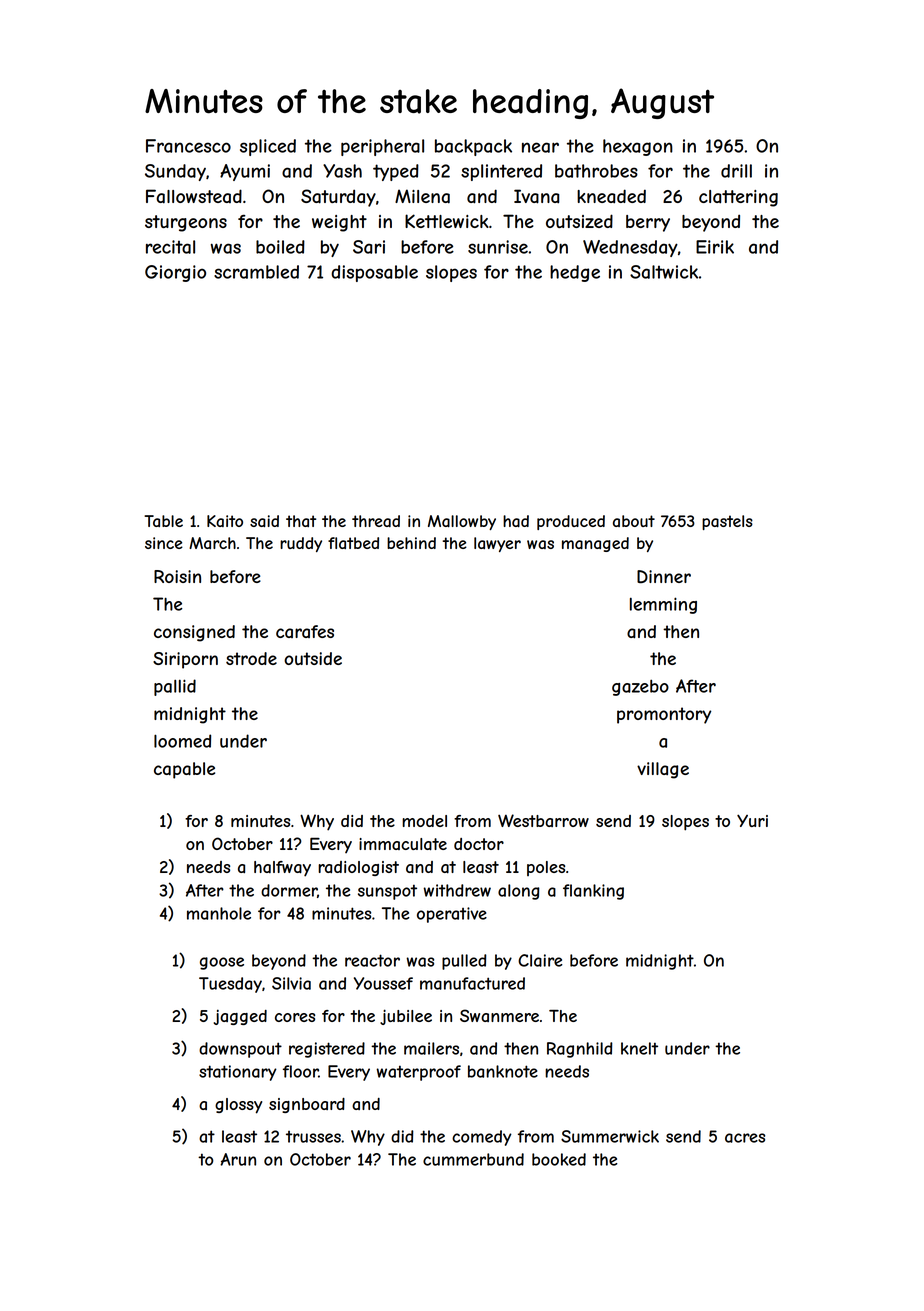  I want to click on Arun, so click(238, 1159).
